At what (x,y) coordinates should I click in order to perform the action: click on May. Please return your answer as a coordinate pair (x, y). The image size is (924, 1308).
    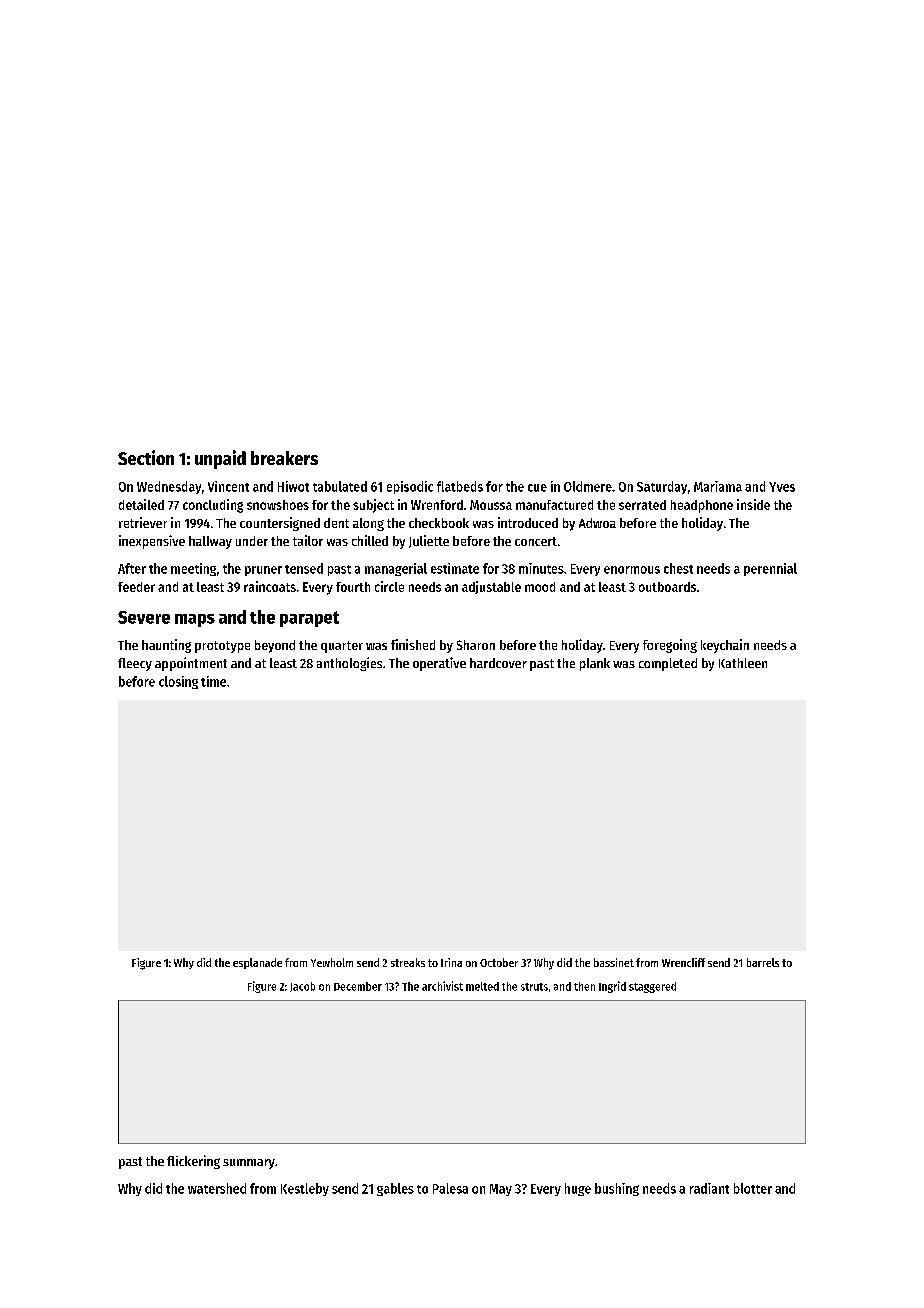
    Looking at the image, I should click on (501, 1190).
